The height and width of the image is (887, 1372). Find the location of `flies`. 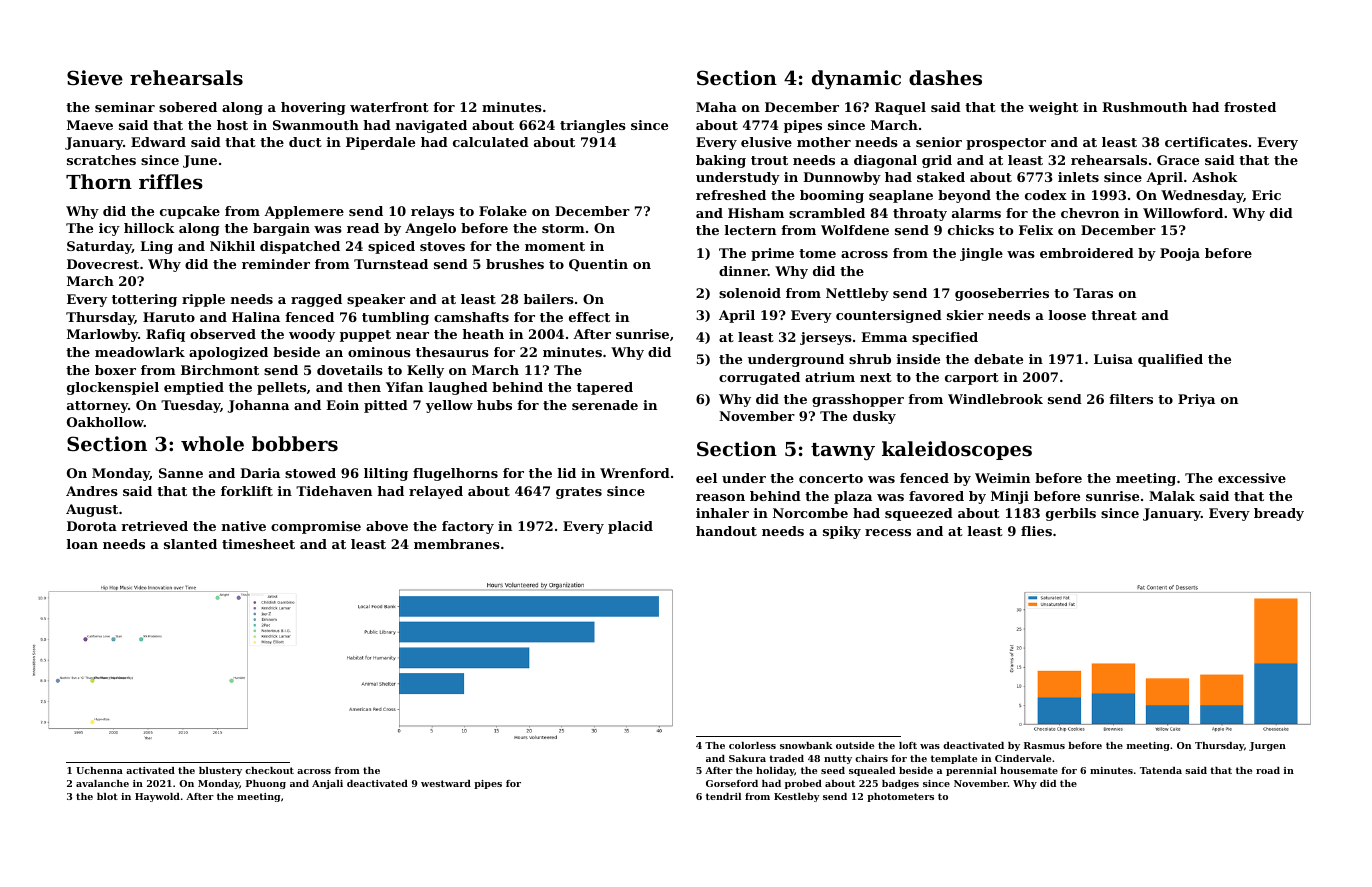

flies is located at coordinates (1036, 531).
